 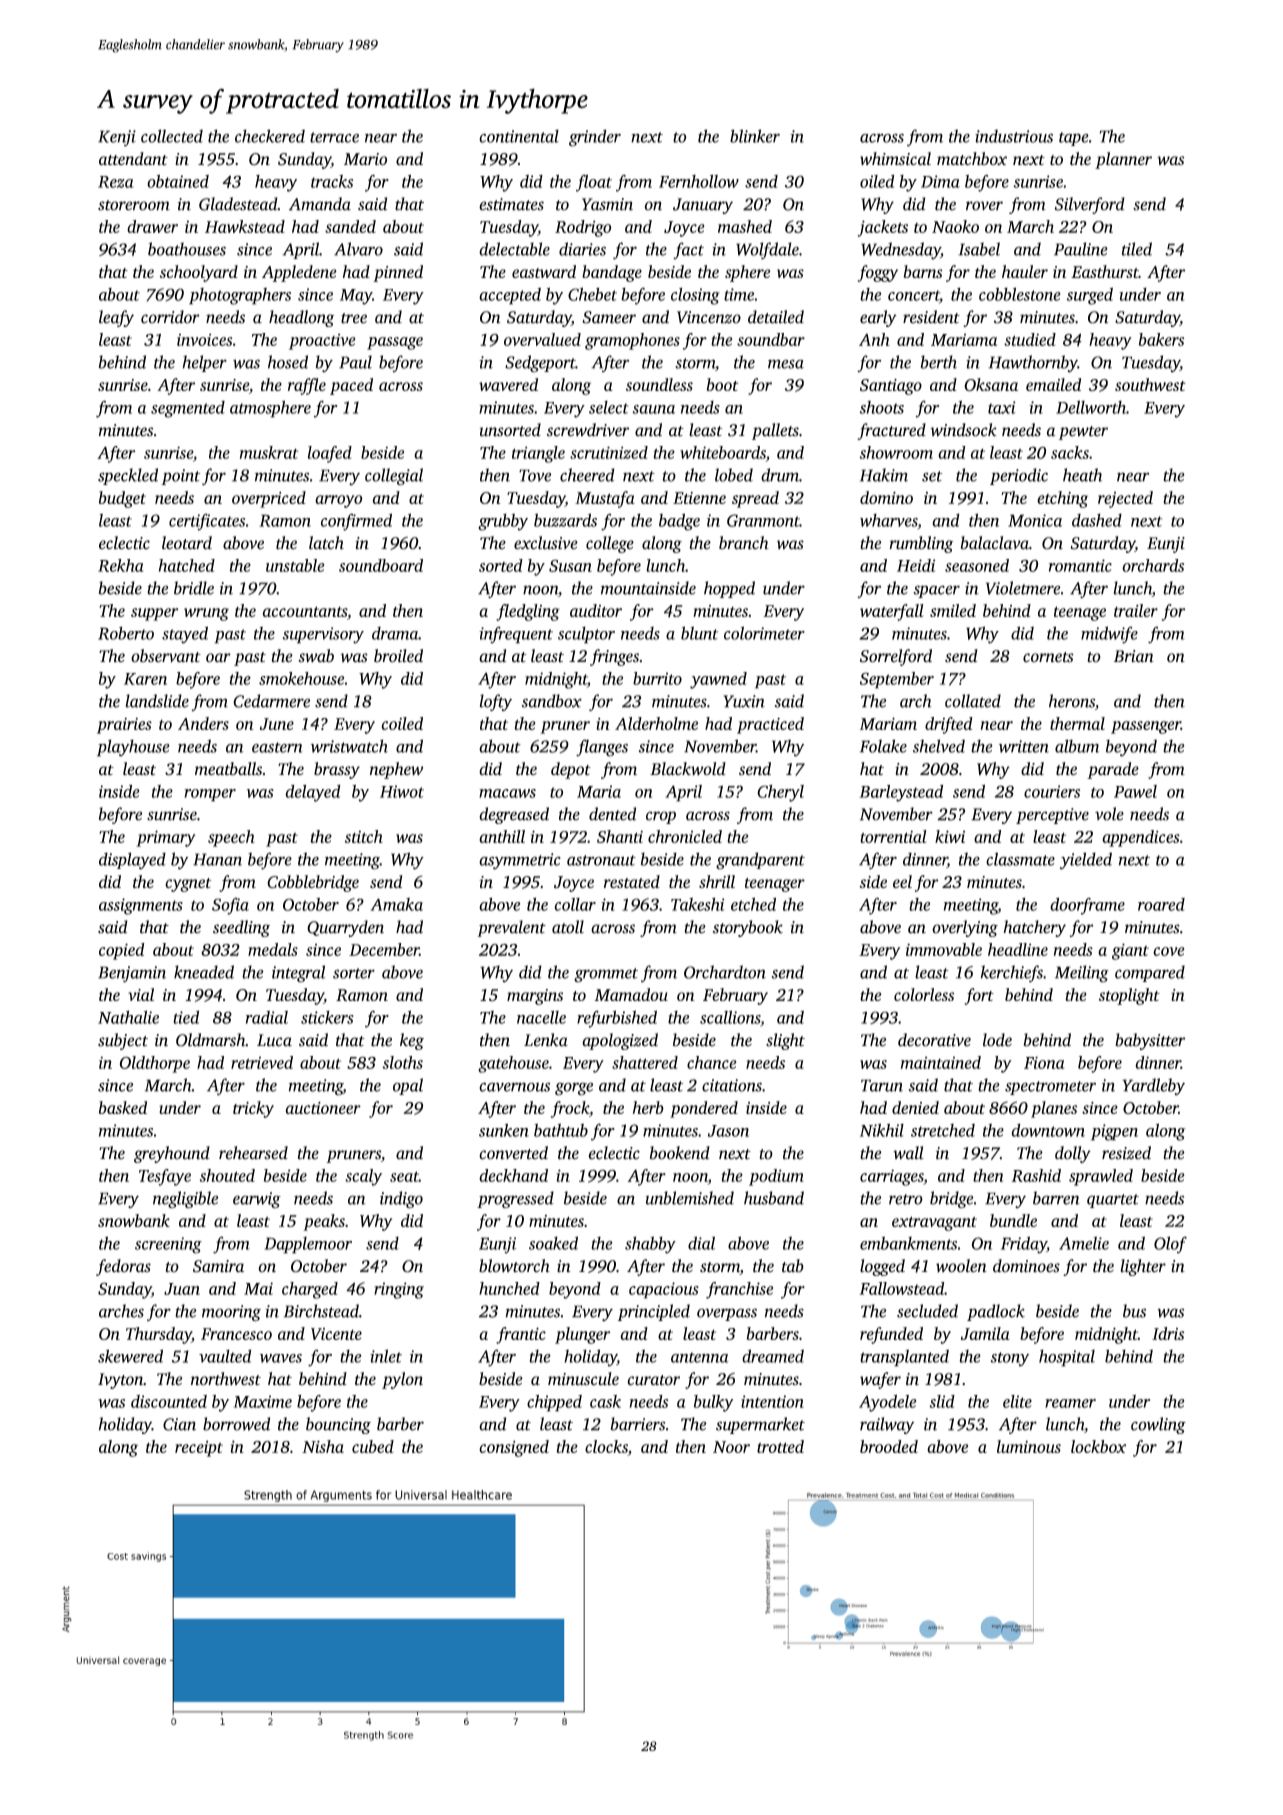 What do you see at coordinates (780, 1446) in the image?
I see `trotted` at bounding box center [780, 1446].
